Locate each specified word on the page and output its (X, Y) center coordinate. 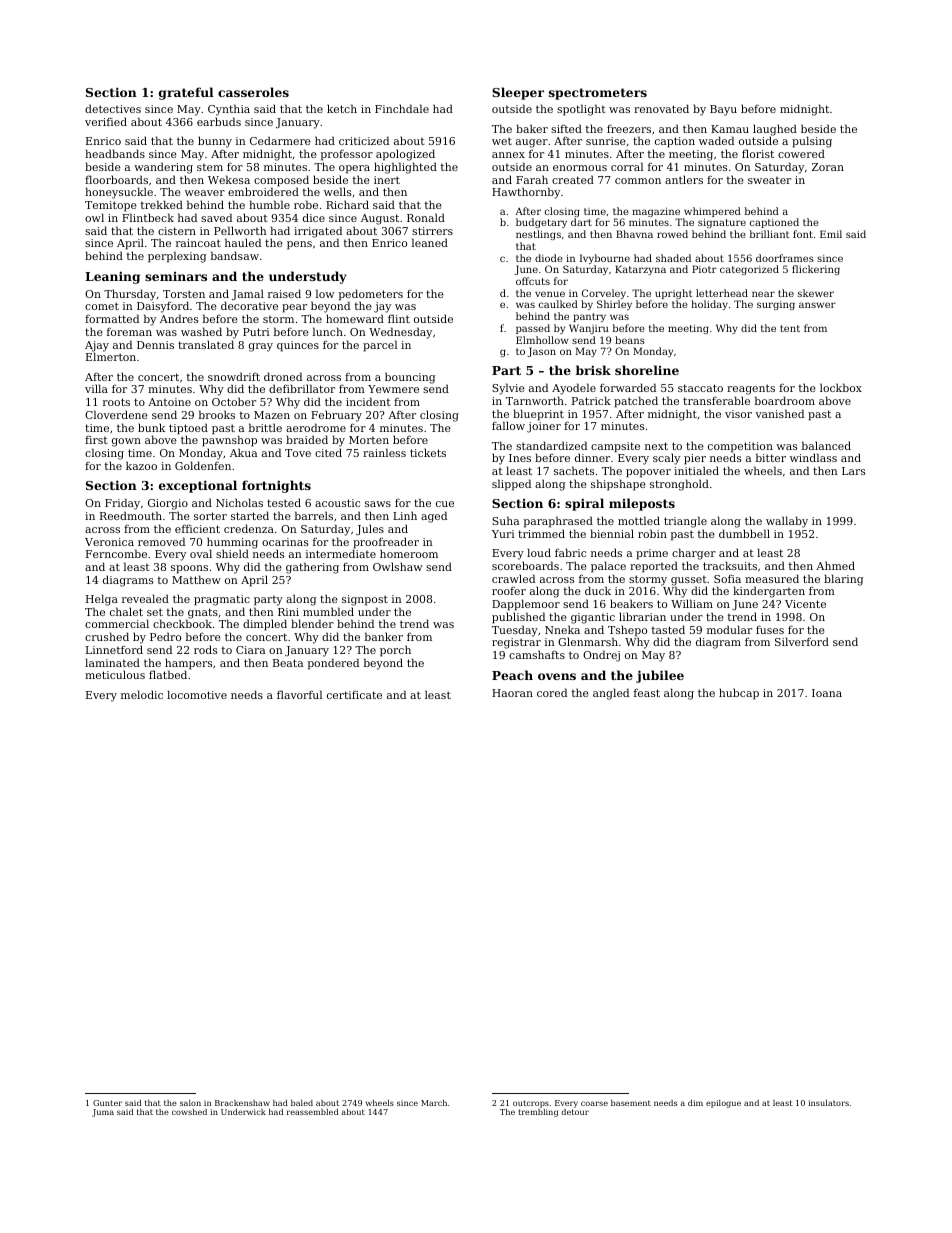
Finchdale (402, 108)
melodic (142, 694)
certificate (354, 695)
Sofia (727, 579)
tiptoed (188, 429)
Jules (370, 529)
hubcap (739, 694)
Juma (103, 1113)
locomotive (197, 694)
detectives (113, 108)
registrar (516, 643)
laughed (775, 130)
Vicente (805, 604)
